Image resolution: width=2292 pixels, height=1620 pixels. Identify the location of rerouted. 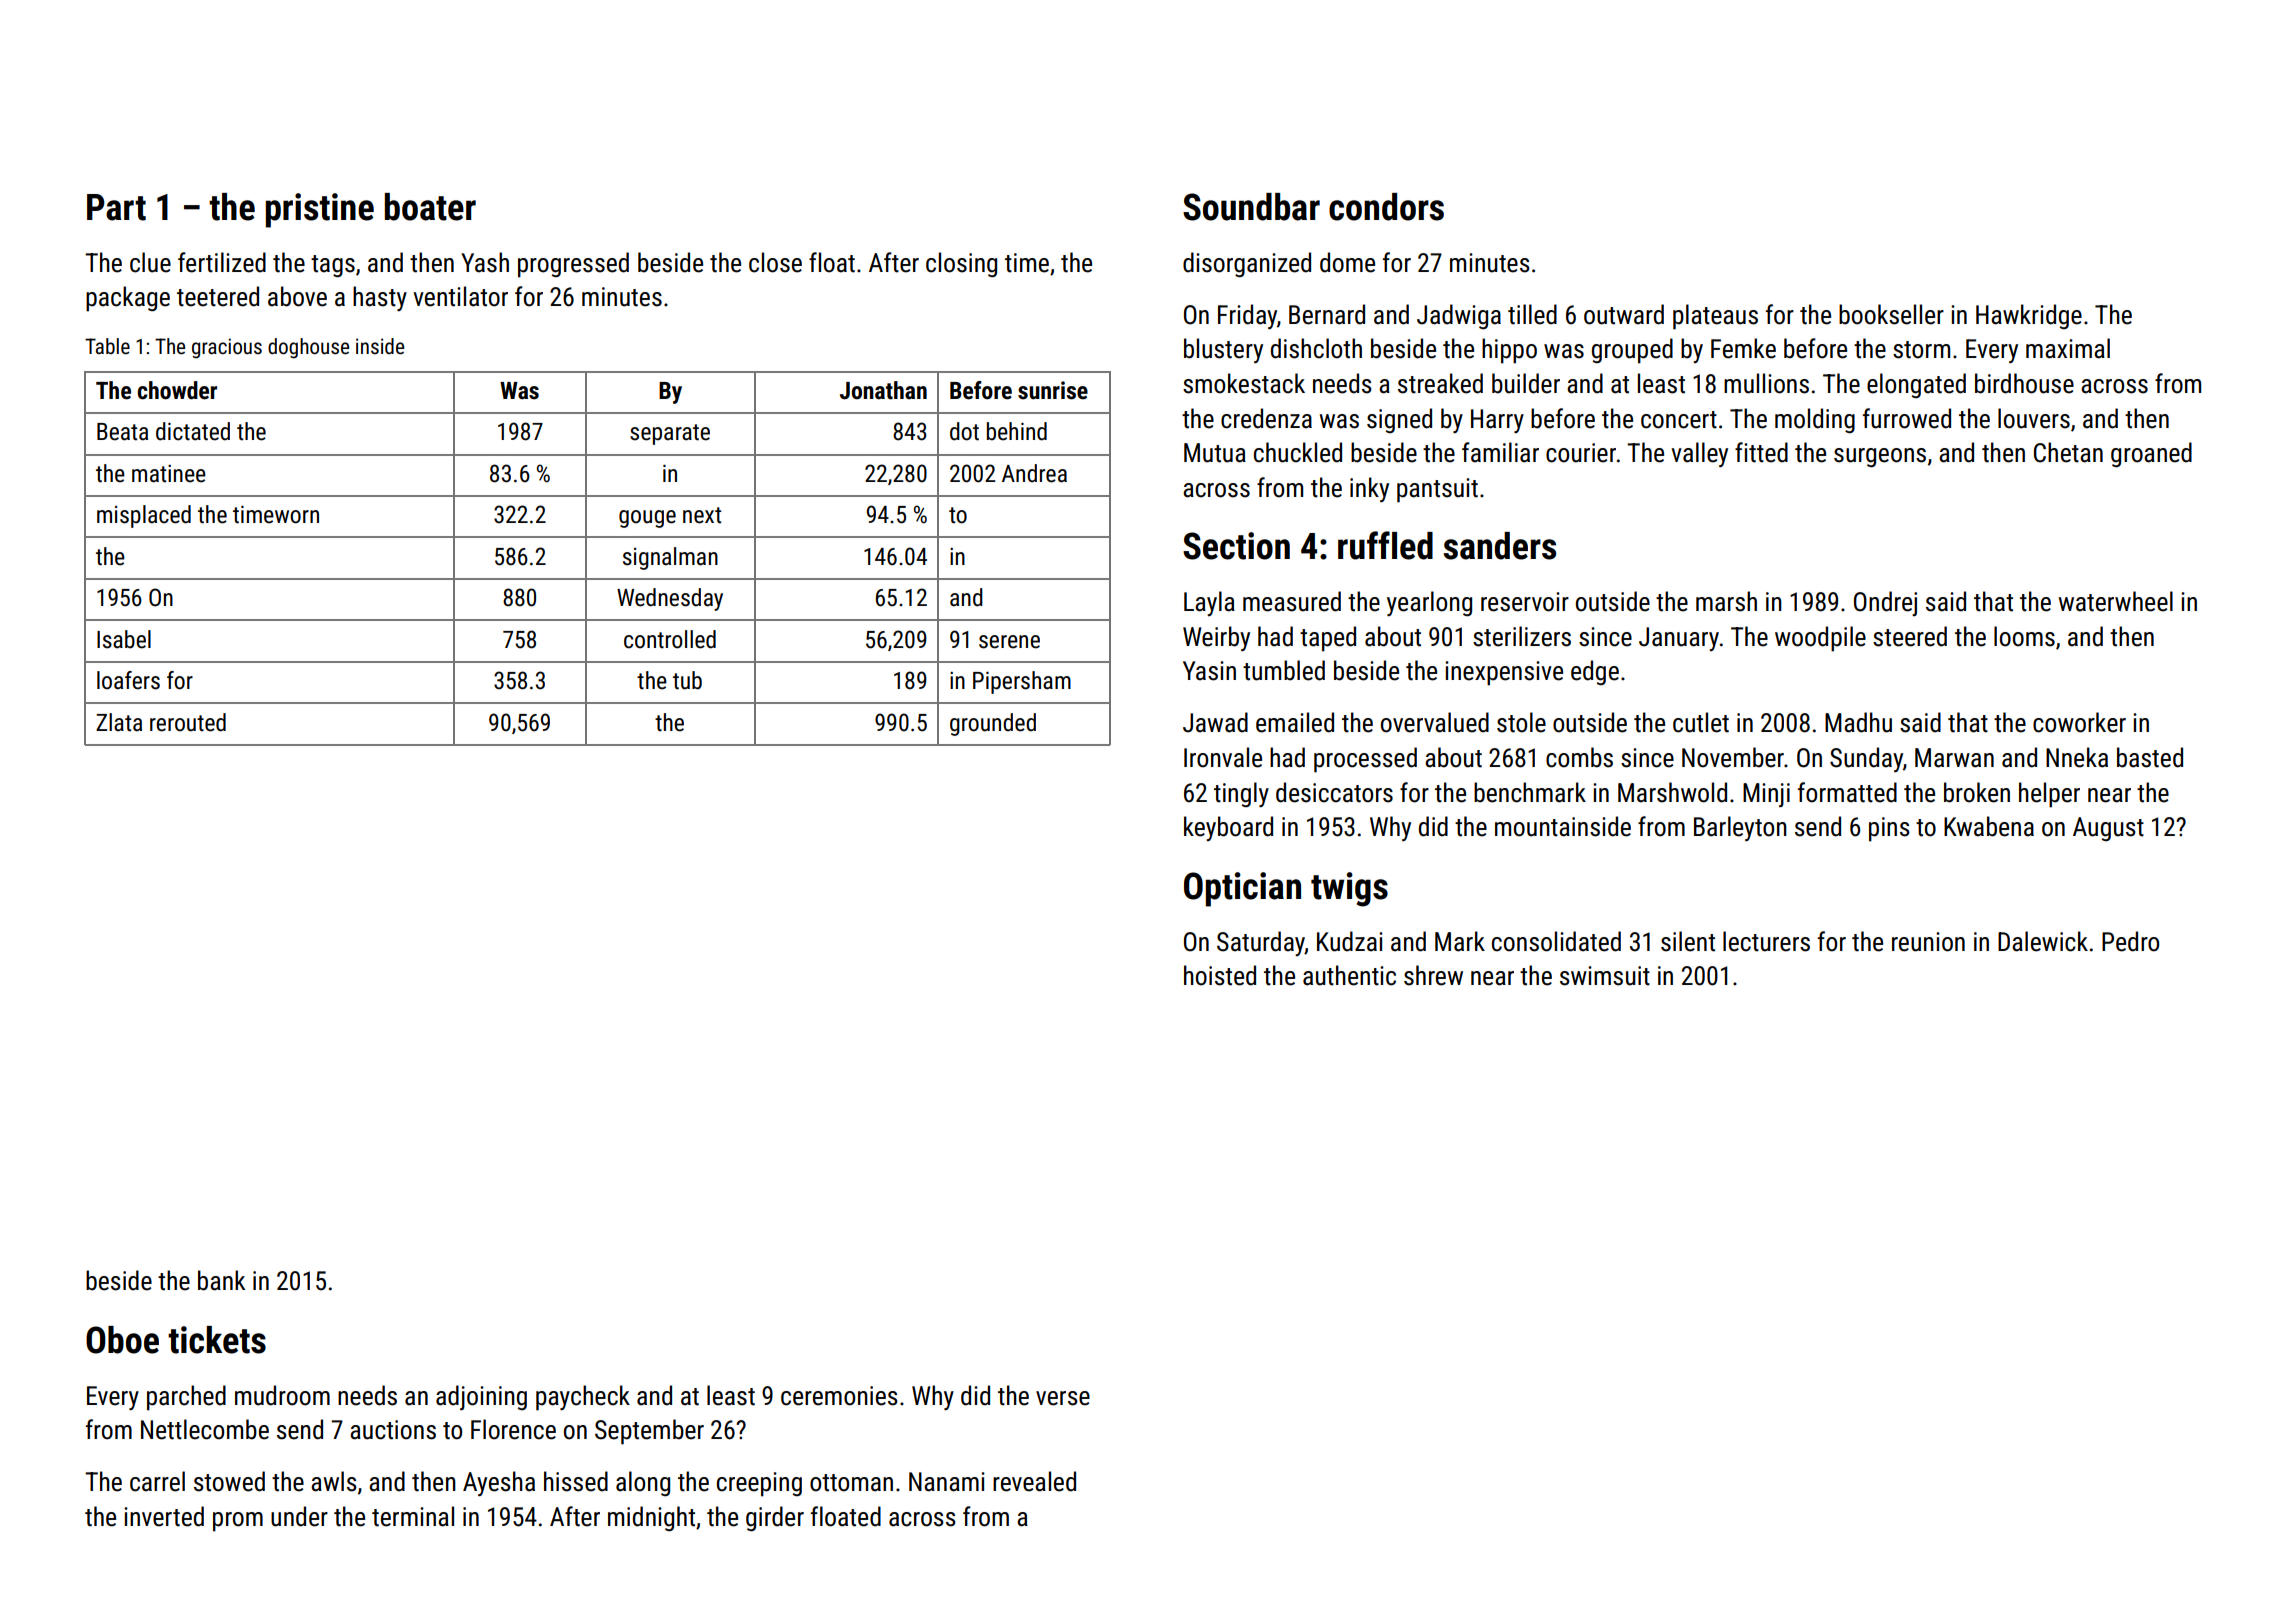
(188, 722).
